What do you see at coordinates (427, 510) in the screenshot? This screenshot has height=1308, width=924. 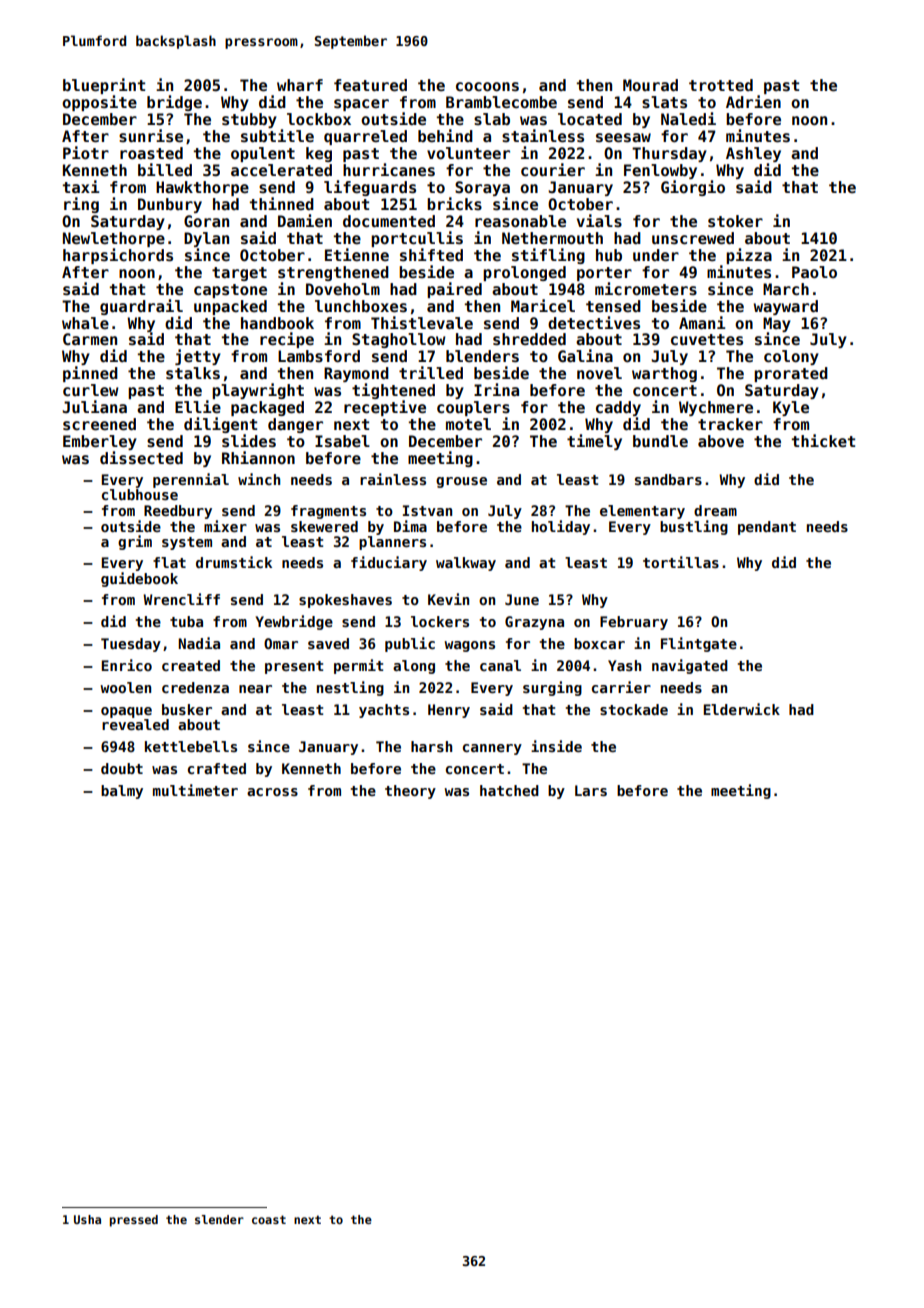 I see `Istvan` at bounding box center [427, 510].
